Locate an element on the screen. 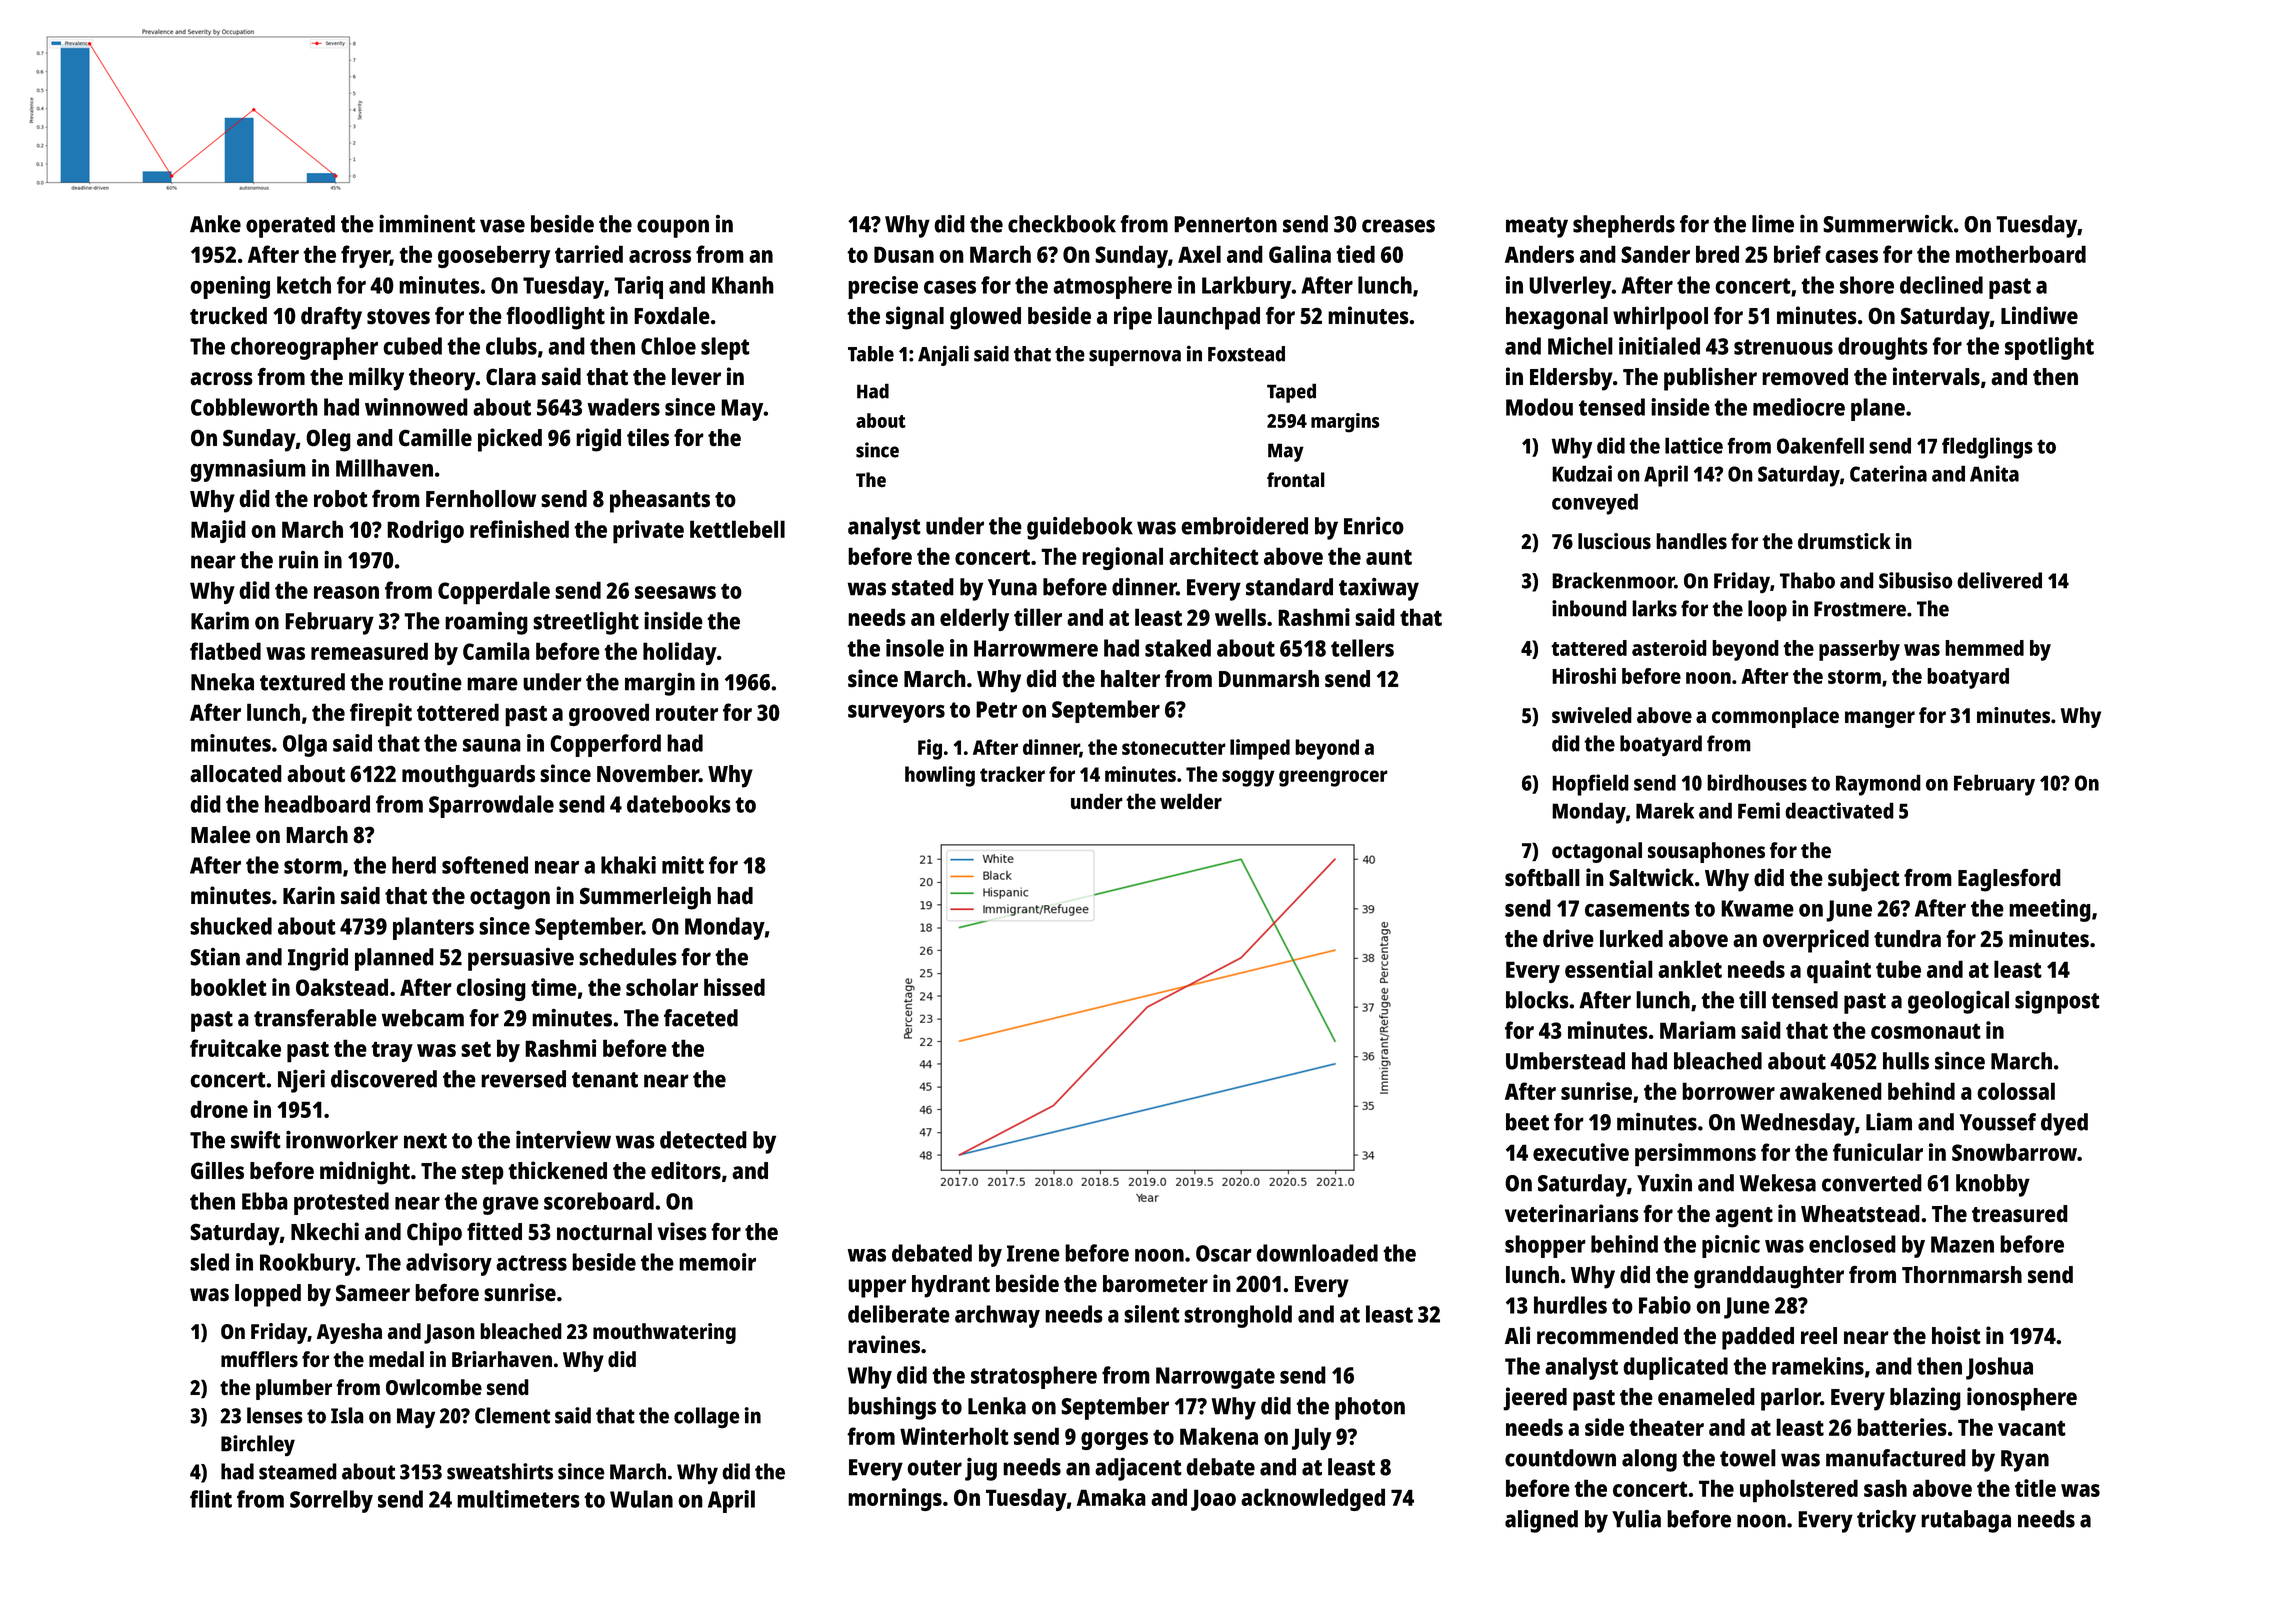  Wekesa is located at coordinates (1778, 1183).
